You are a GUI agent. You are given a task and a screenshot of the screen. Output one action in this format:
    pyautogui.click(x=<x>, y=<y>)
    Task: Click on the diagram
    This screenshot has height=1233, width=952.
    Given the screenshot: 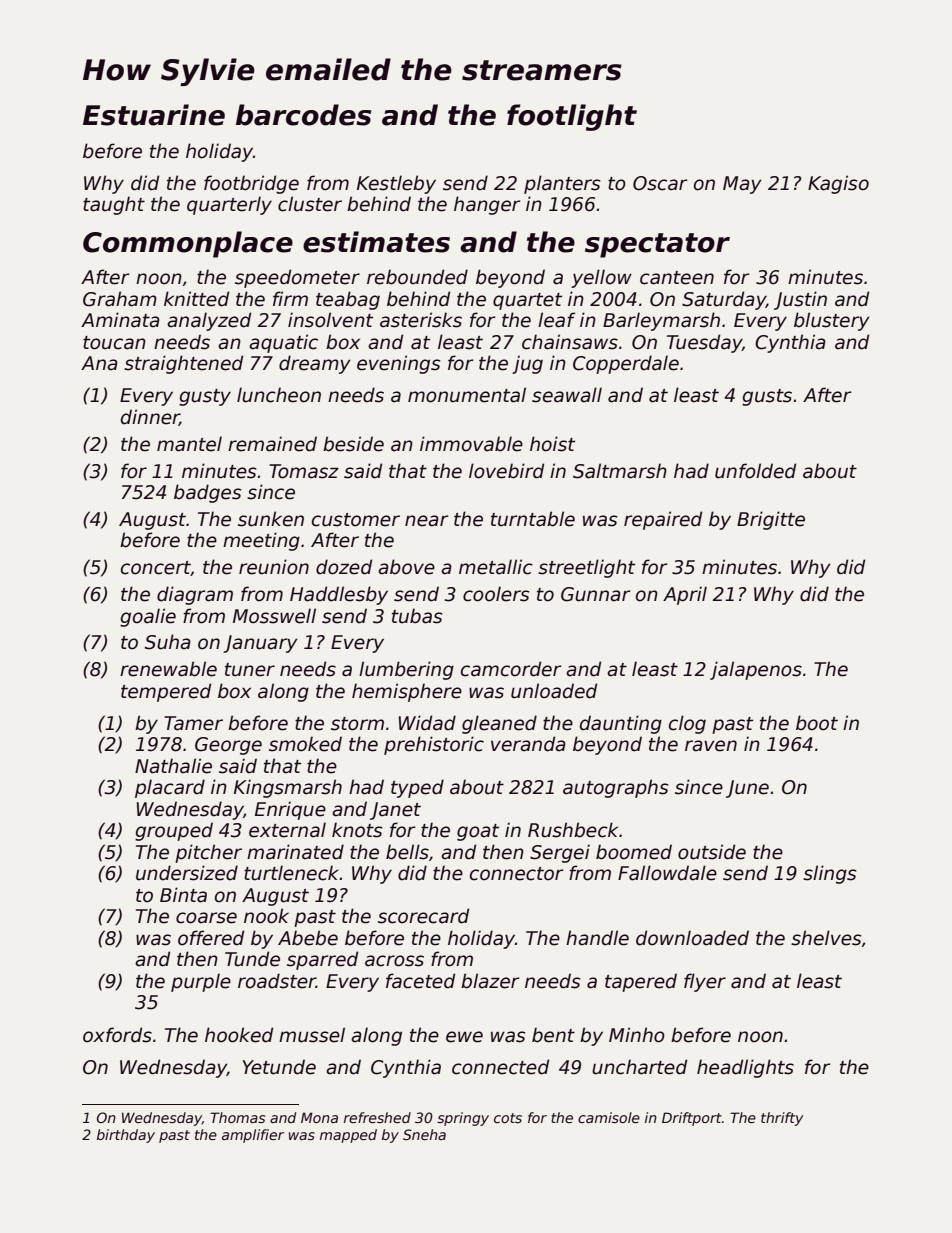 What is the action you would take?
    pyautogui.click(x=195, y=595)
